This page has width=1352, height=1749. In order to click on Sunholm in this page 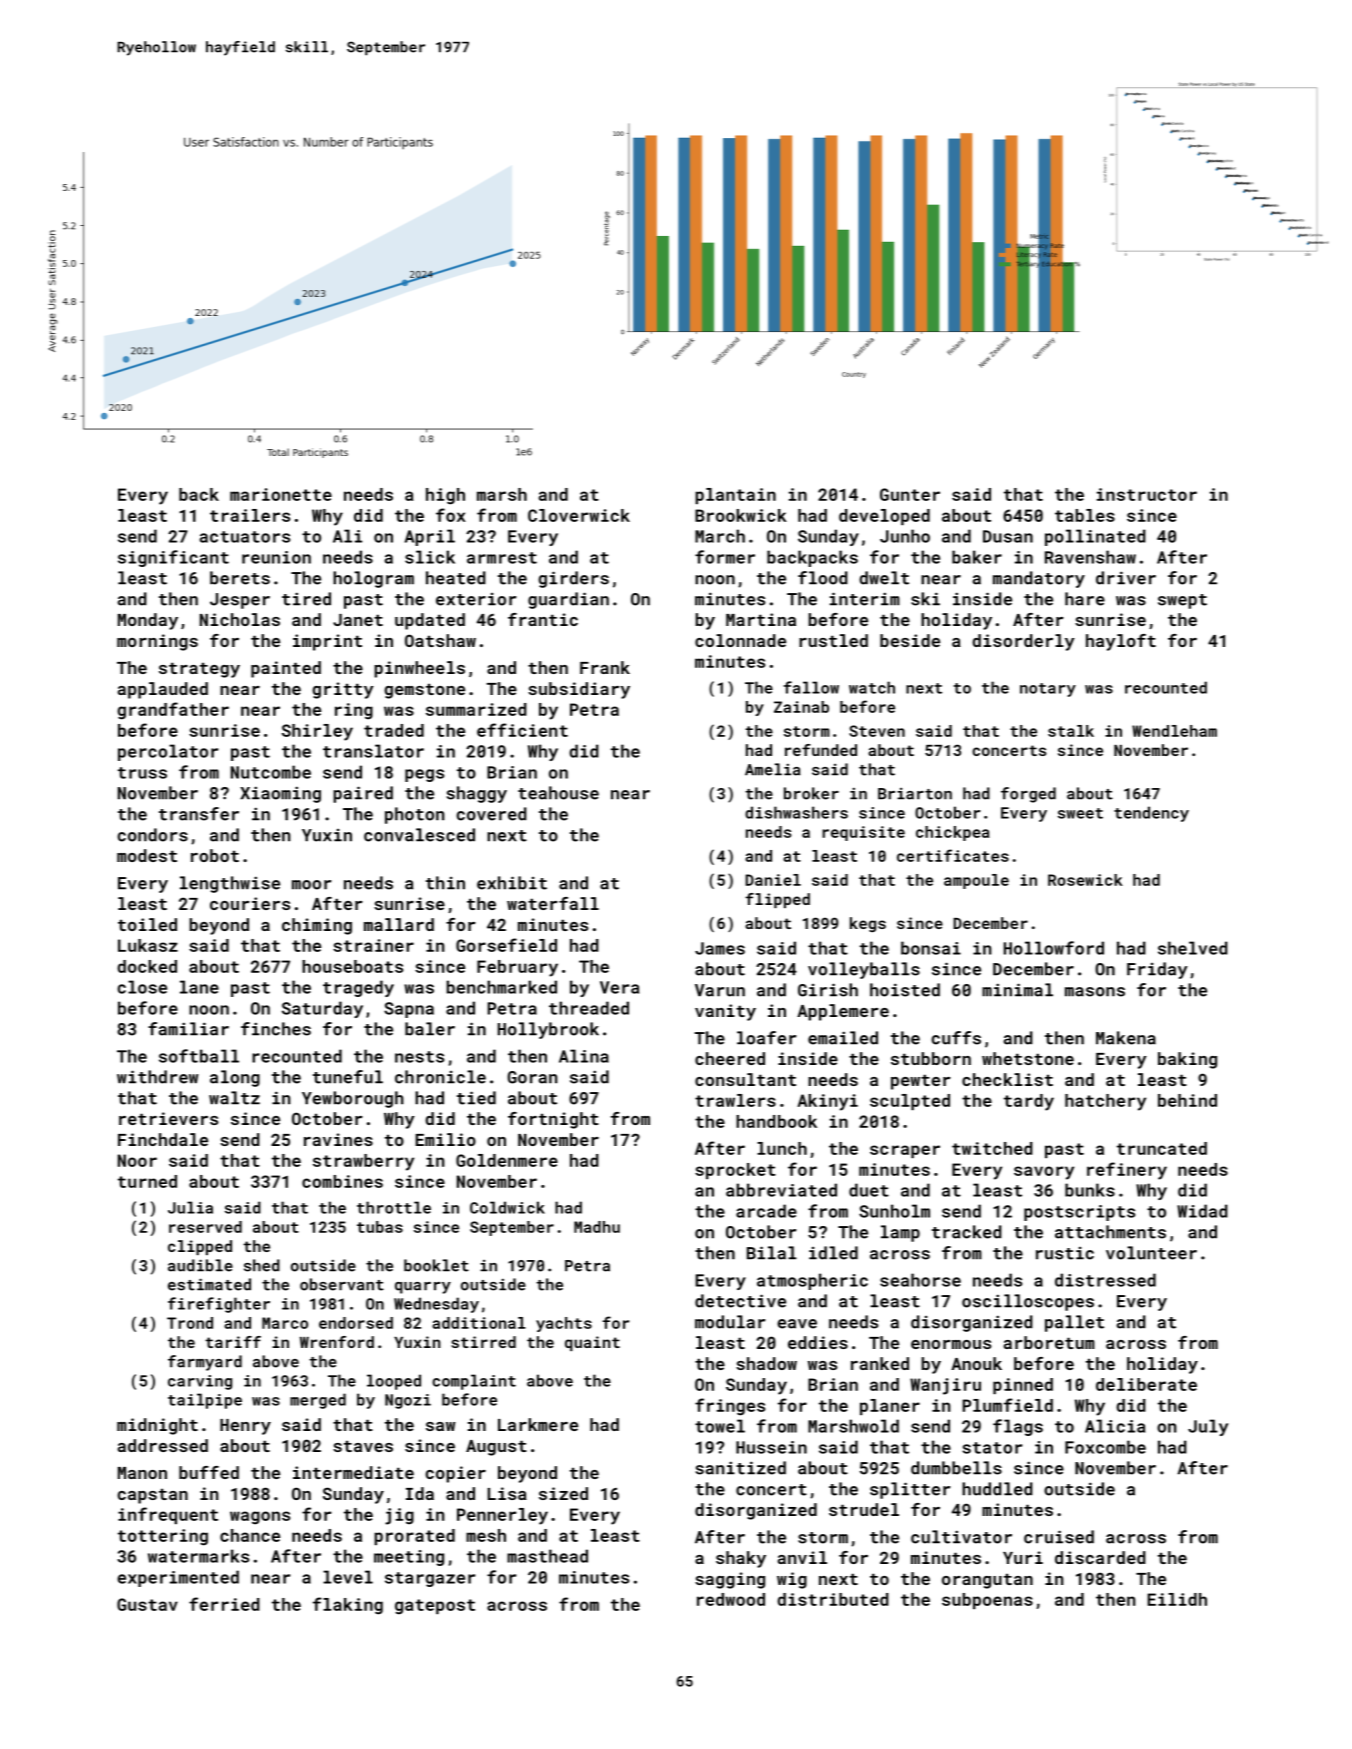, I will do `click(894, 1211)`.
